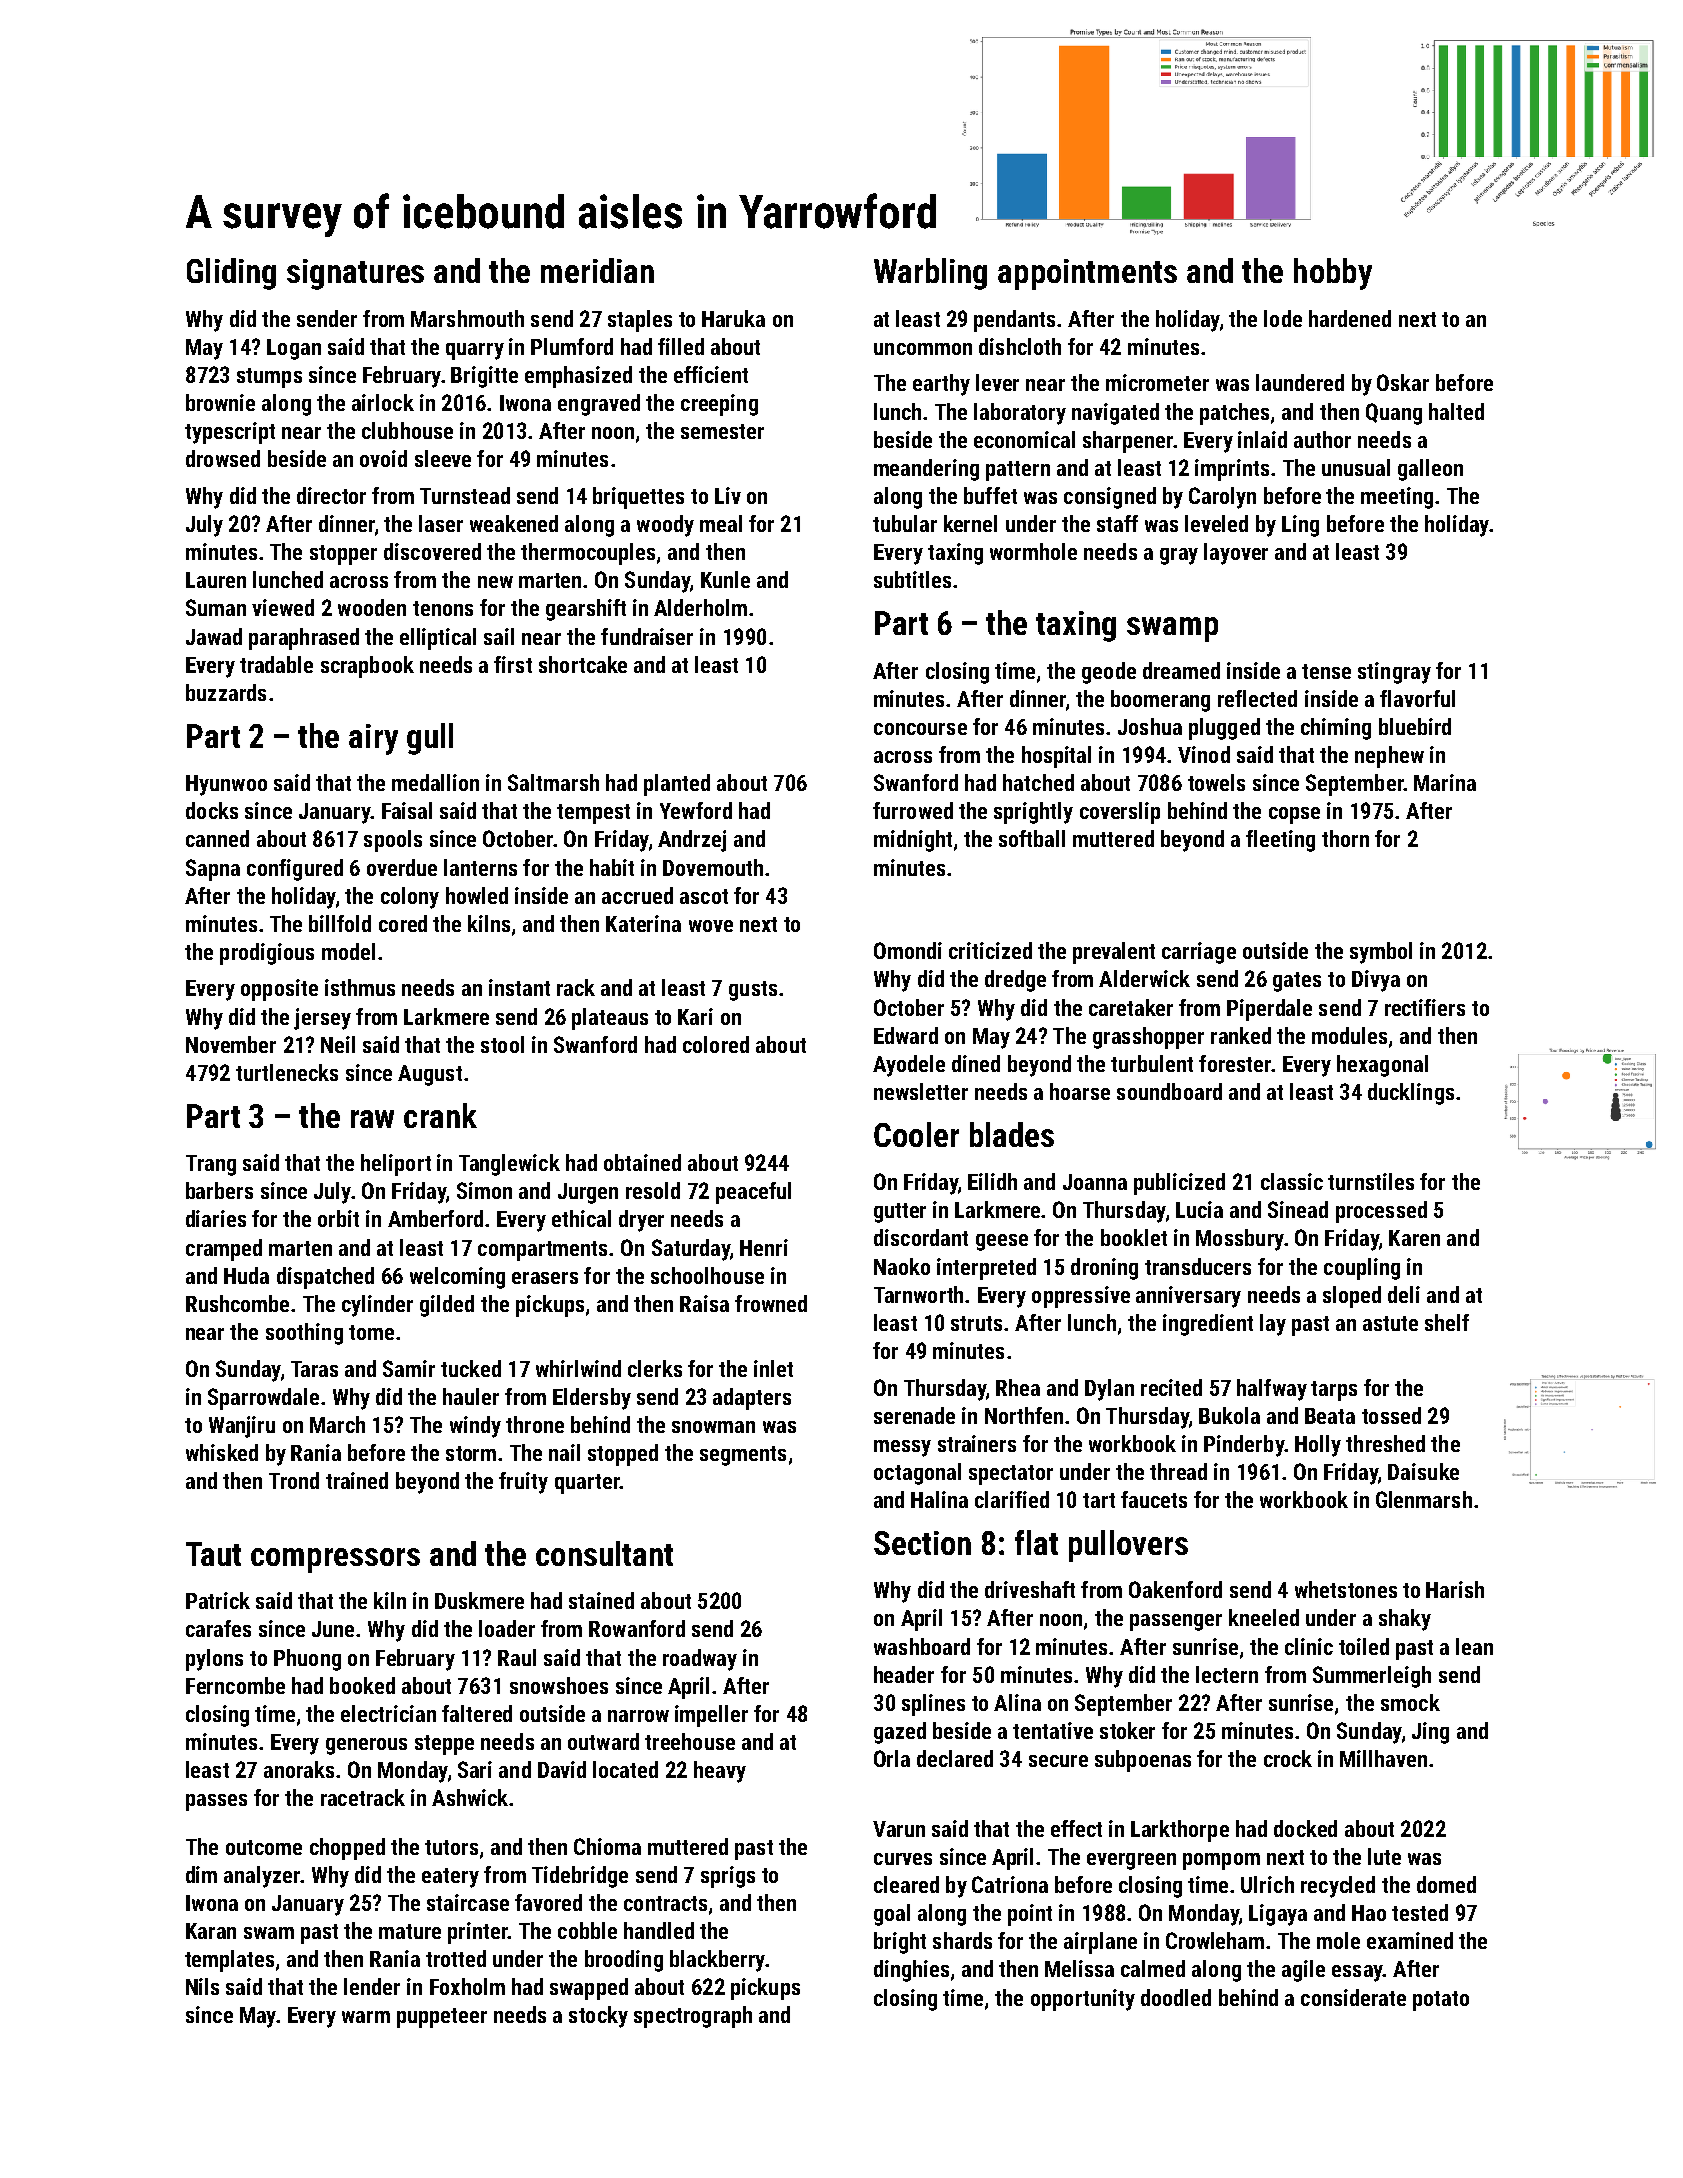 The height and width of the screenshot is (2178, 1683). I want to click on Tanglewick, so click(509, 1165).
